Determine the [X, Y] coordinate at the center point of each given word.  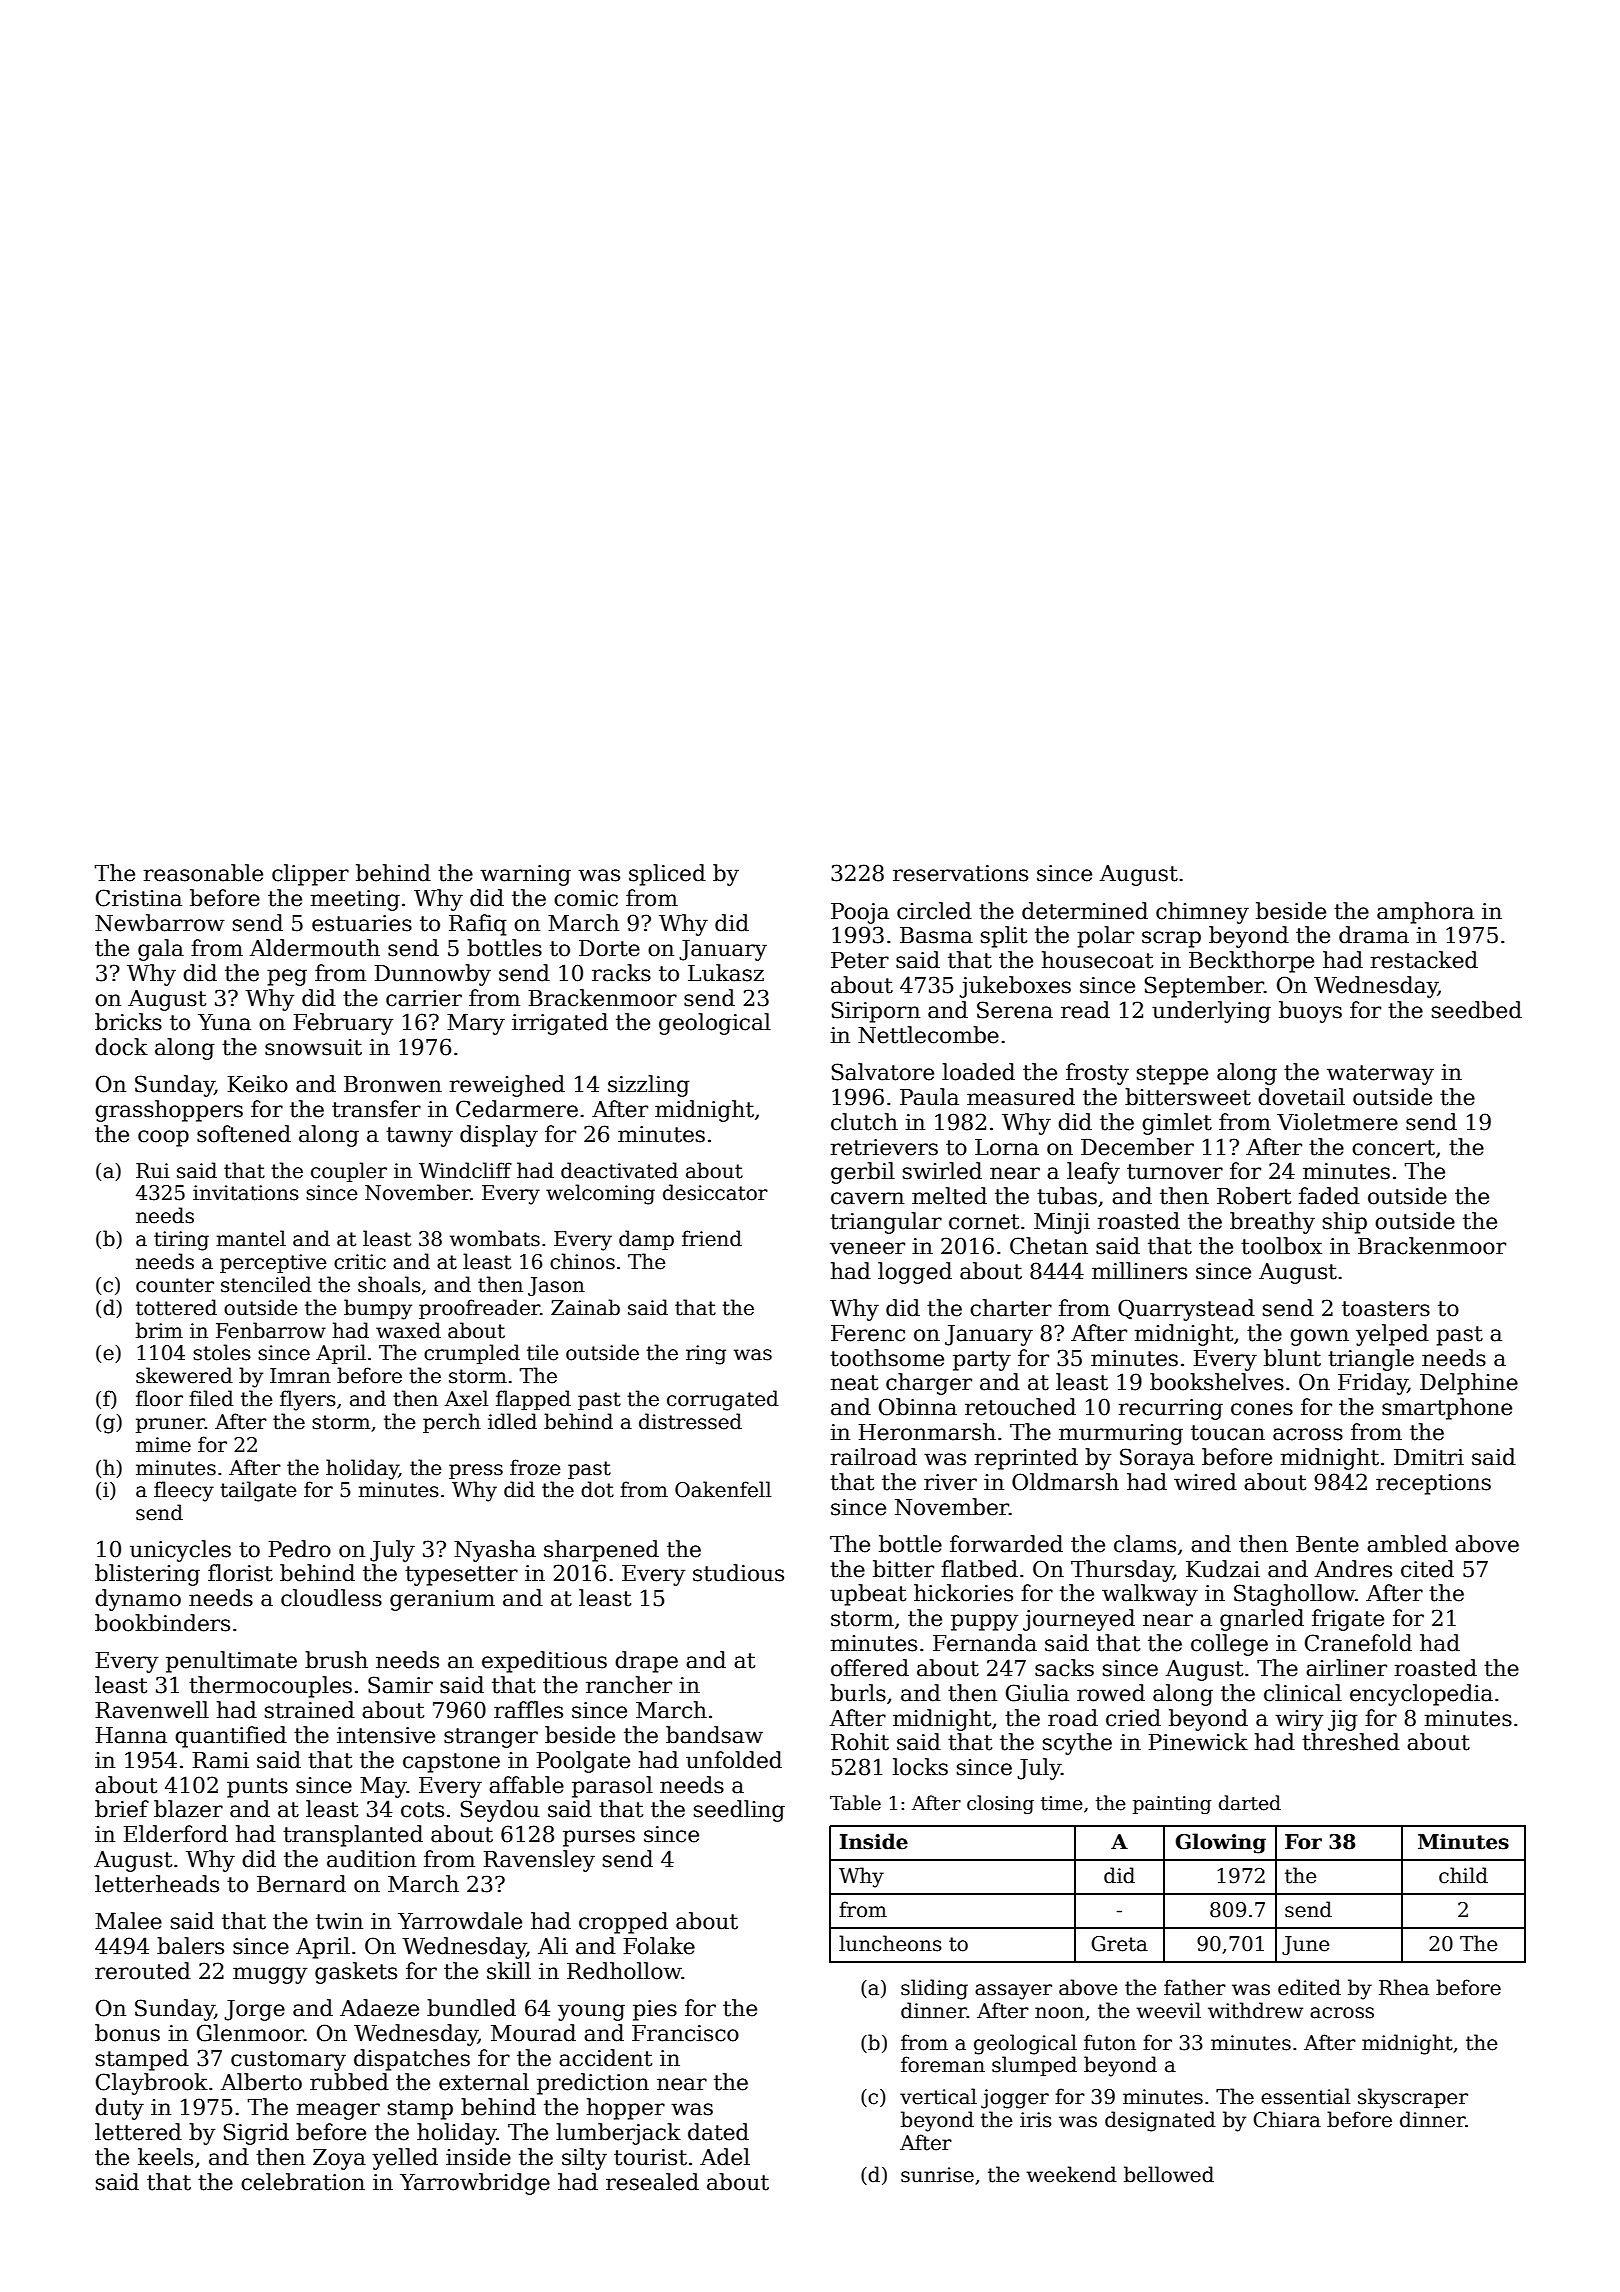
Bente [1327, 1544]
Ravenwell [152, 1710]
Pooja [860, 913]
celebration [303, 2182]
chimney [1202, 913]
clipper [310, 875]
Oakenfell [723, 1489]
